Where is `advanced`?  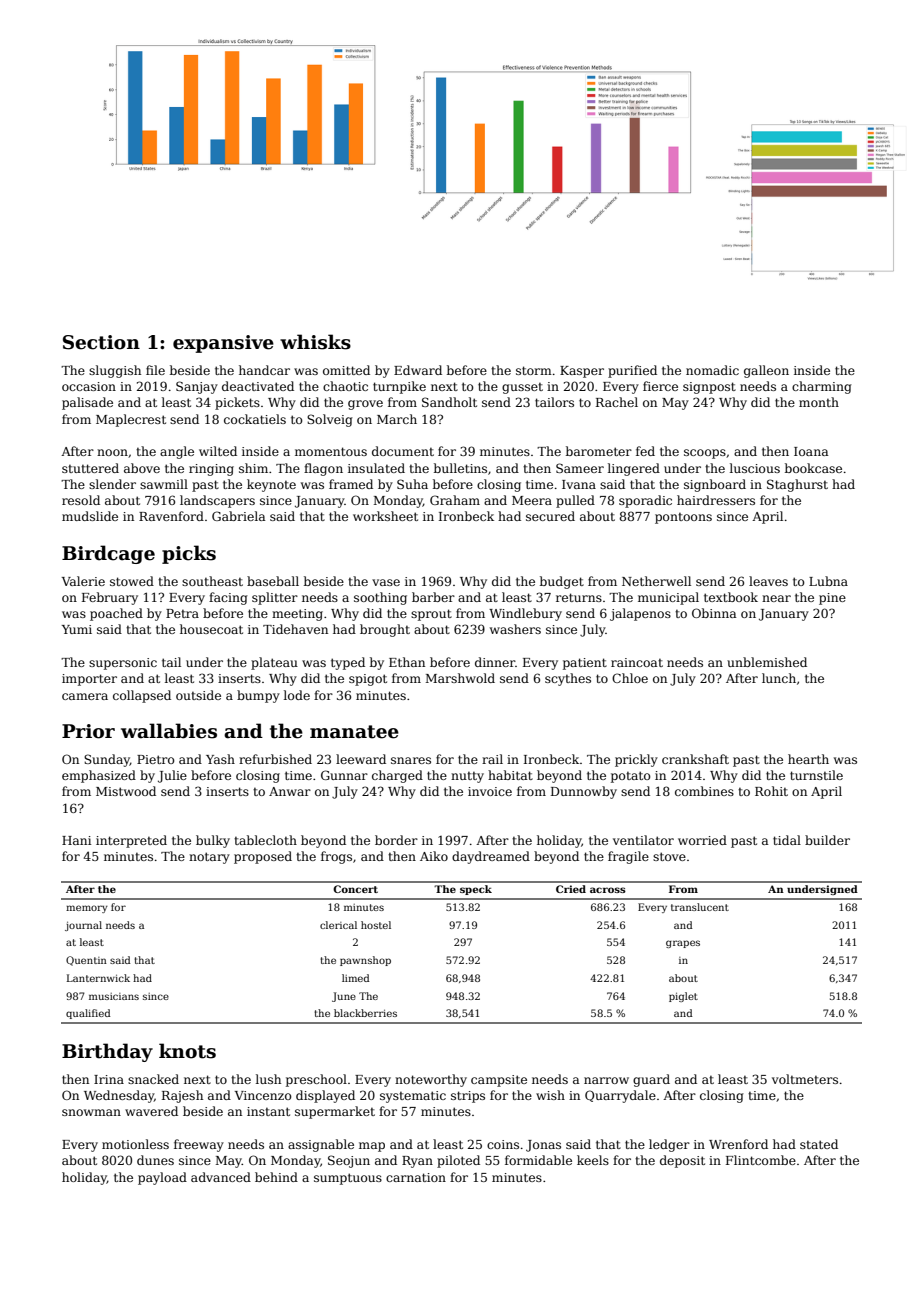
advanced is located at coordinates (221, 1177).
